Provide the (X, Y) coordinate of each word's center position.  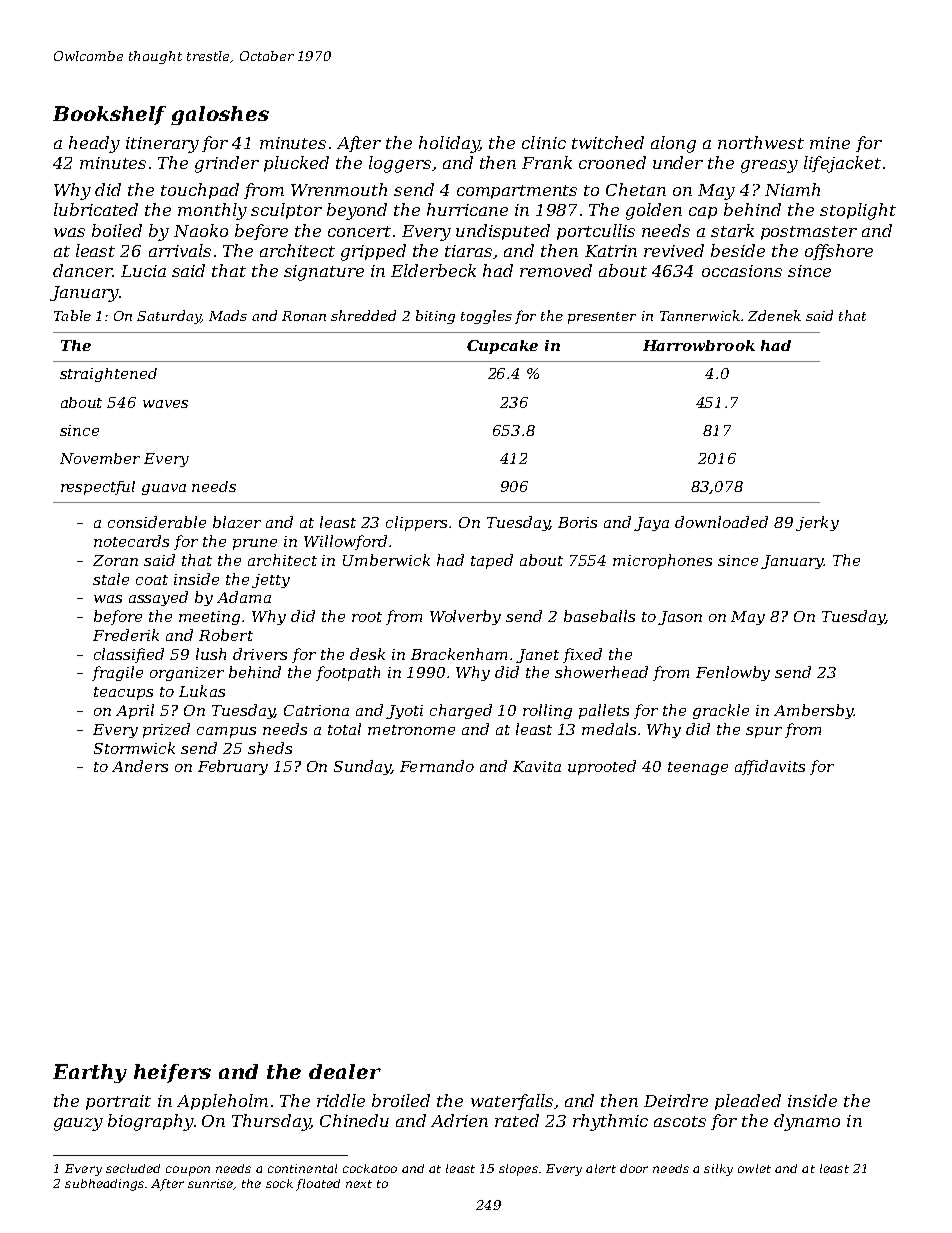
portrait (118, 1102)
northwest (761, 142)
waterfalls (512, 1102)
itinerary (162, 145)
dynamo (807, 1122)
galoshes (220, 115)
